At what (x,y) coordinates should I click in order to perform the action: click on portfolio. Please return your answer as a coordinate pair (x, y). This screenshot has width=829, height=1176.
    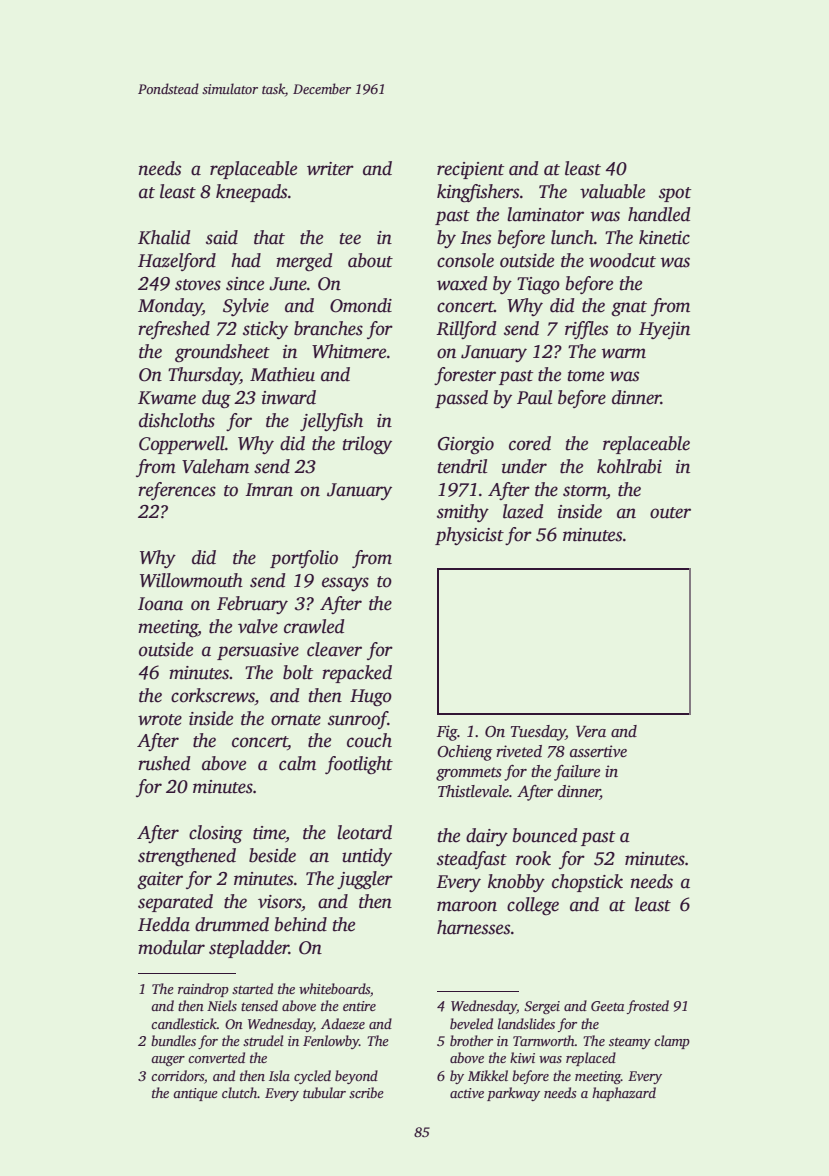
    Looking at the image, I should click on (304, 559).
